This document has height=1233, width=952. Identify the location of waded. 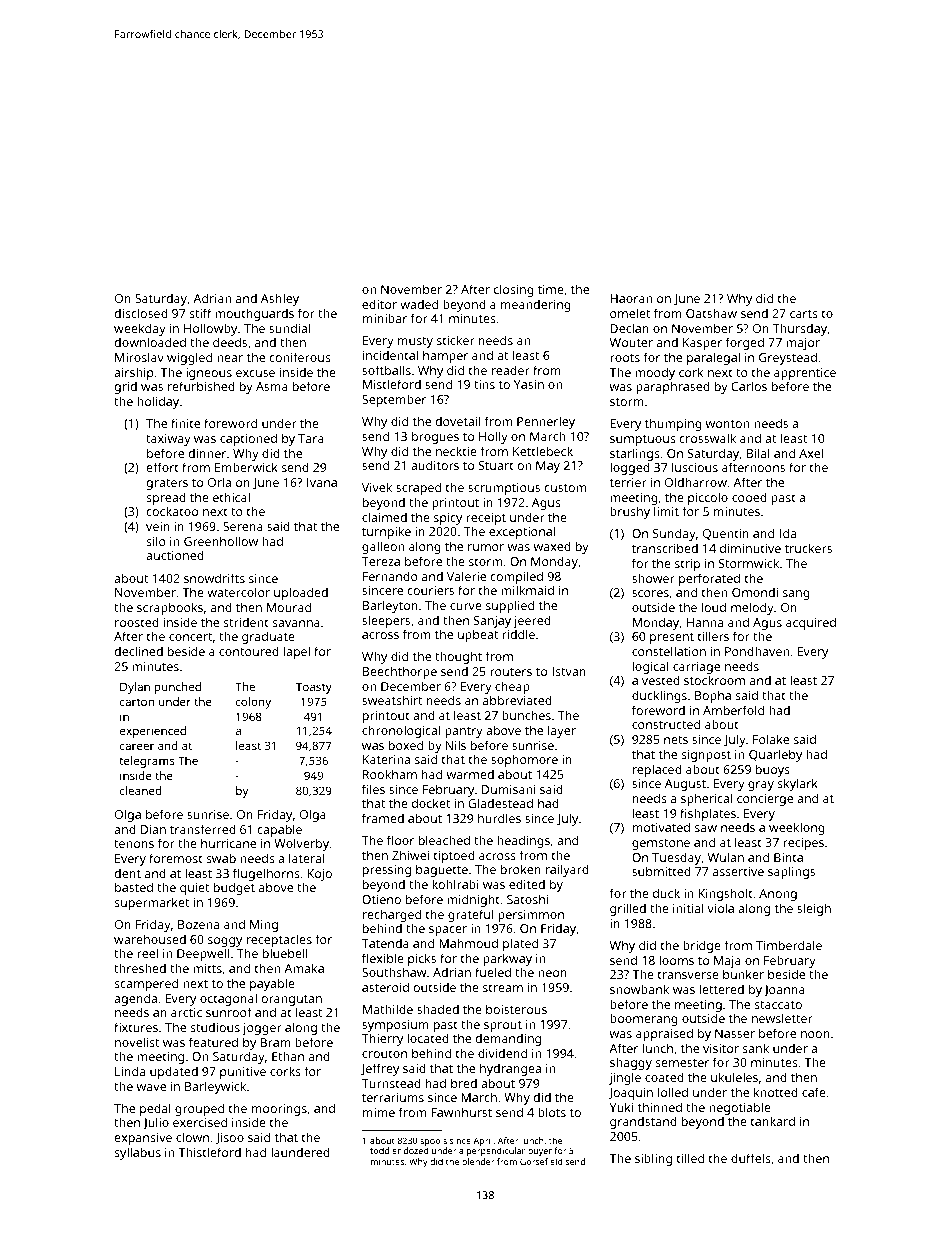
(419, 304).
